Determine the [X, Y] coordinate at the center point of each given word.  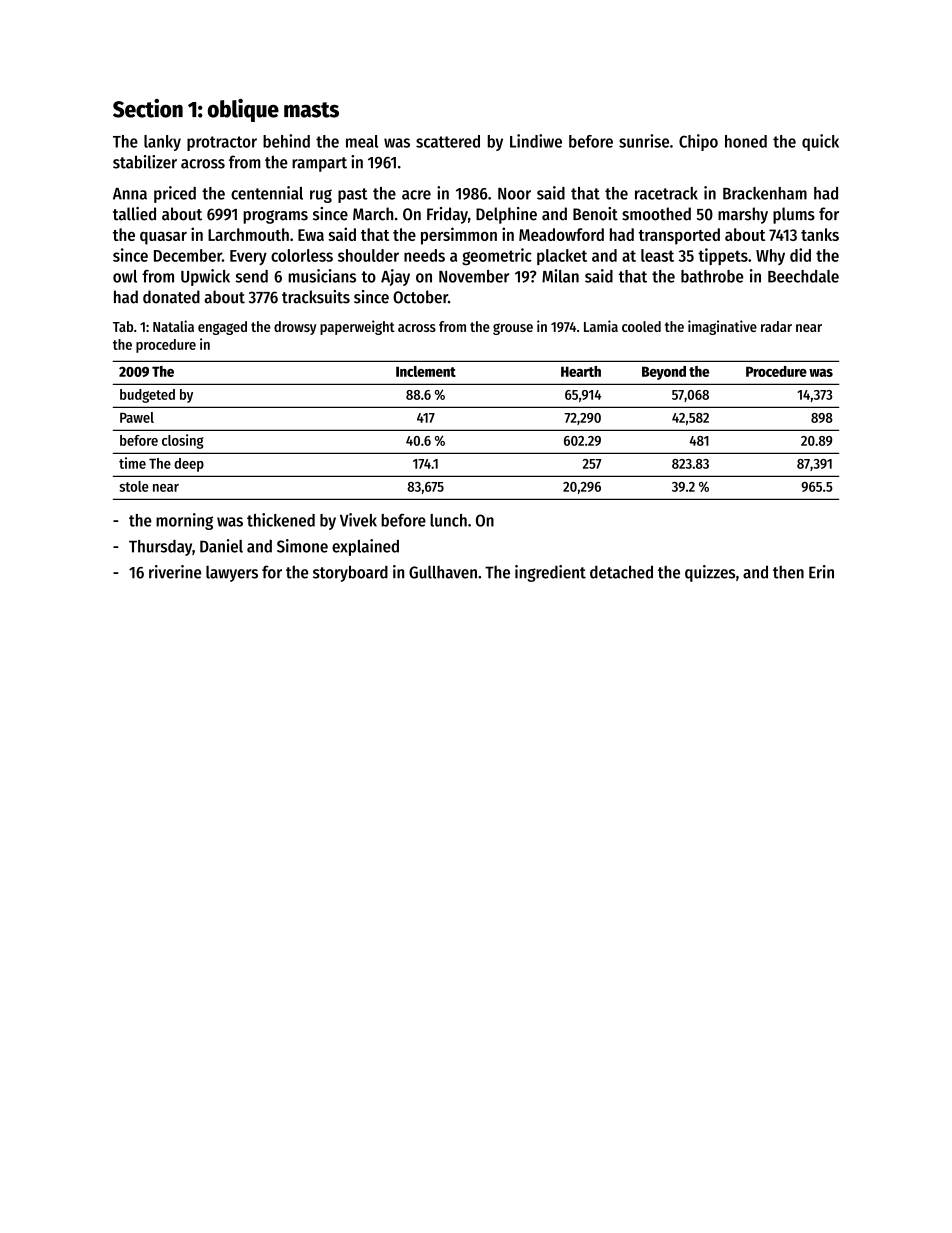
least [657, 255]
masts [311, 110]
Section [148, 108]
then [788, 572]
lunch [448, 520]
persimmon [459, 236]
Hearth [581, 371]
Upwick [205, 277]
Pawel [137, 417]
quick [820, 142]
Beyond [664, 373]
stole [134, 486]
